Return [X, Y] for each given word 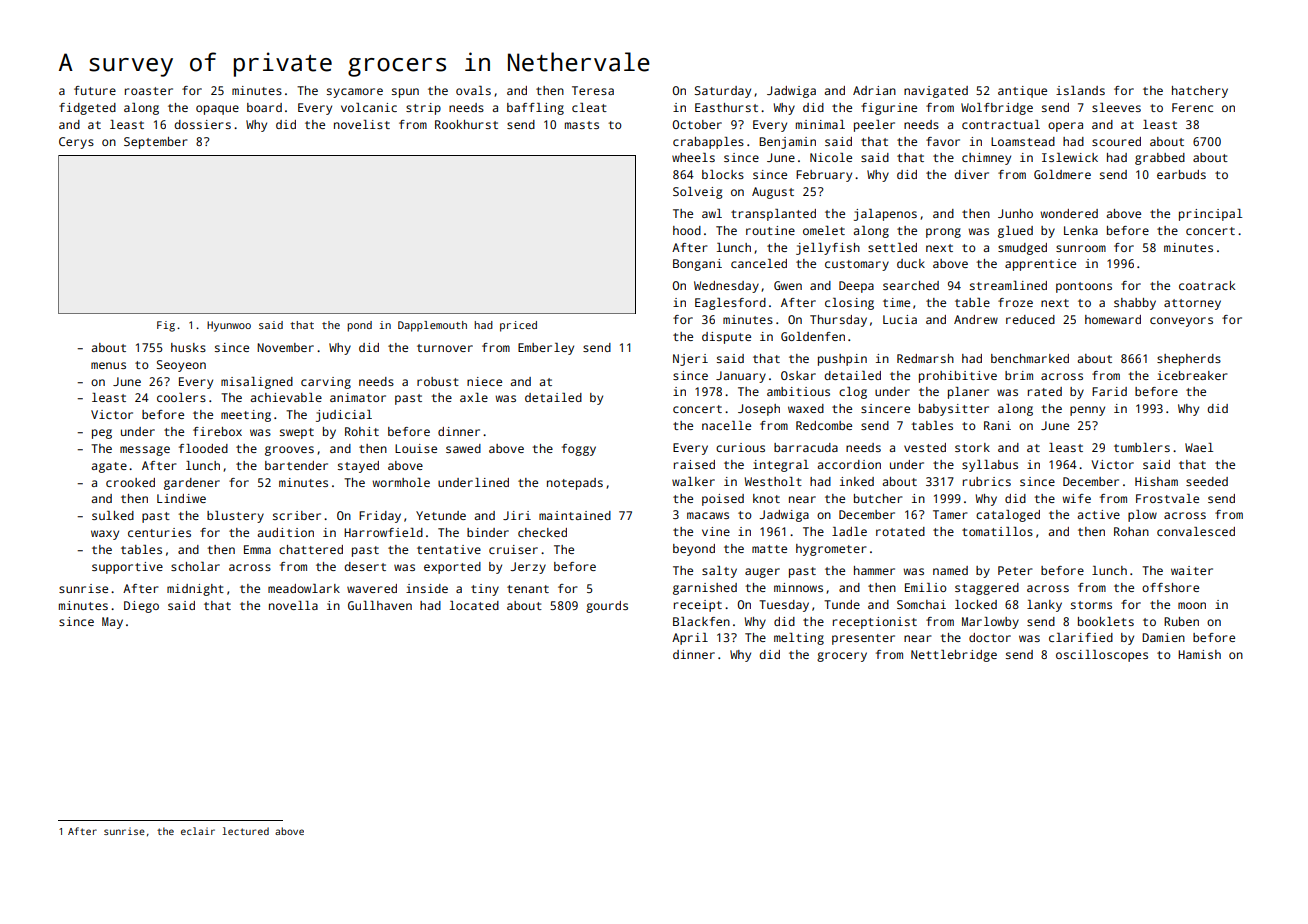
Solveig [698, 193]
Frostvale [1167, 498]
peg [102, 434]
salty [719, 572]
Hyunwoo [229, 326]
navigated [936, 92]
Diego [141, 607]
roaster [149, 91]
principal [1210, 215]
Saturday [723, 92]
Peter [1015, 570]
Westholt [773, 481]
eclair [198, 831]
